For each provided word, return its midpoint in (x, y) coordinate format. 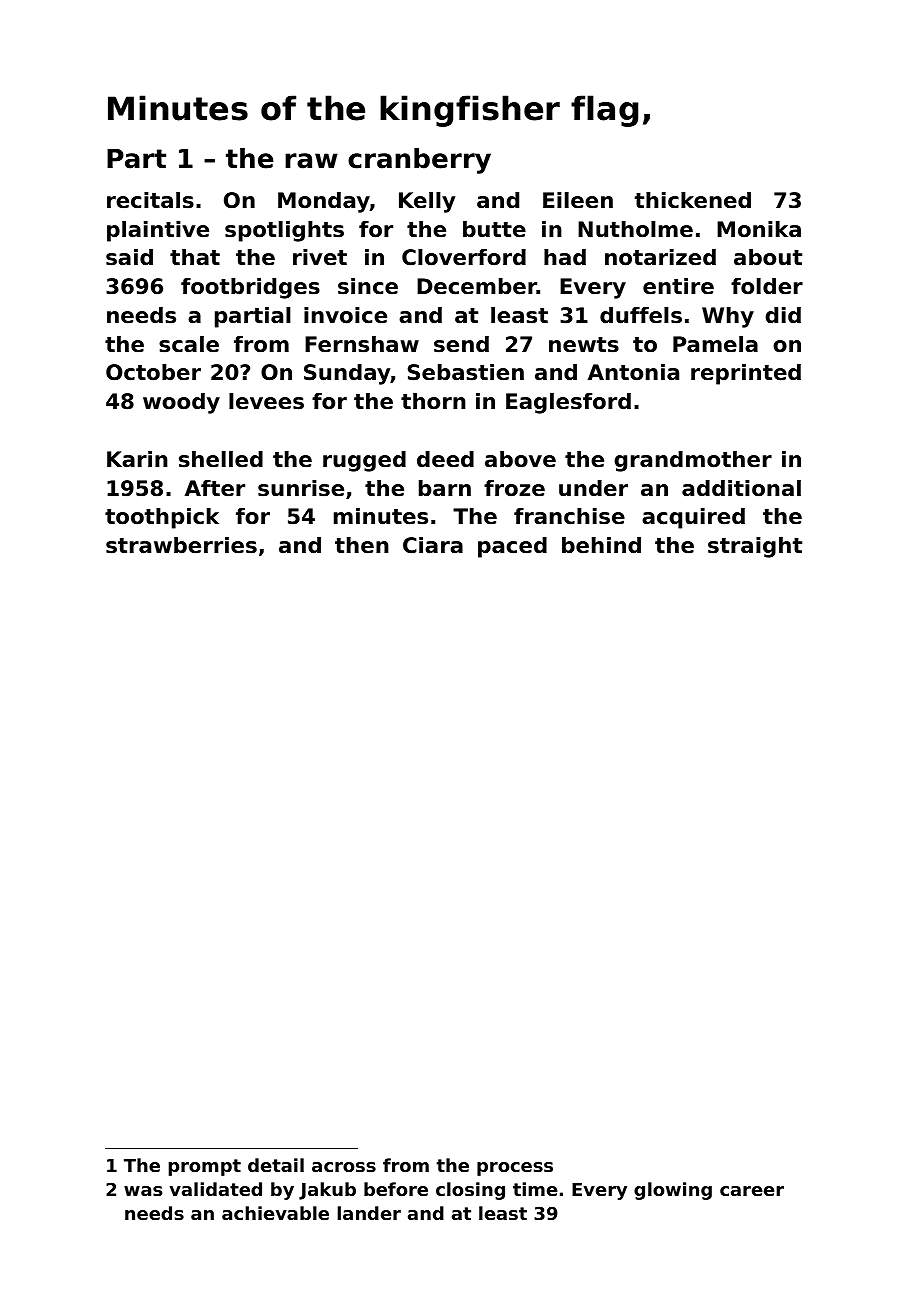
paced (512, 547)
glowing (673, 1191)
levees (266, 401)
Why (728, 317)
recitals (150, 200)
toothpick (162, 518)
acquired (693, 518)
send (461, 344)
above (520, 459)
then (362, 545)
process (515, 1169)
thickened (693, 200)
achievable (275, 1213)
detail (276, 1165)
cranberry (419, 161)
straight (755, 547)
